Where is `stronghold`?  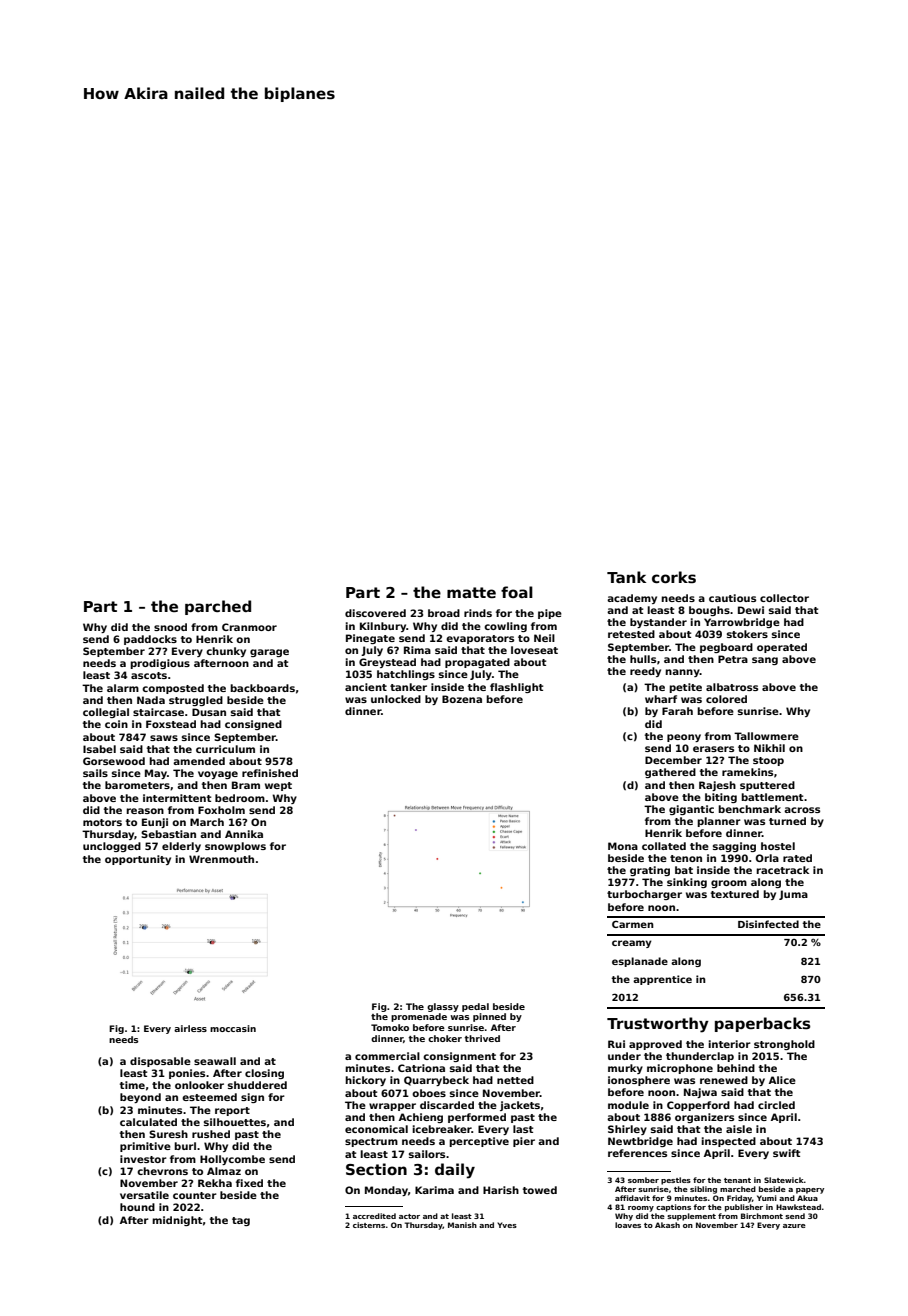
stronghold is located at coordinates (784, 1045).
